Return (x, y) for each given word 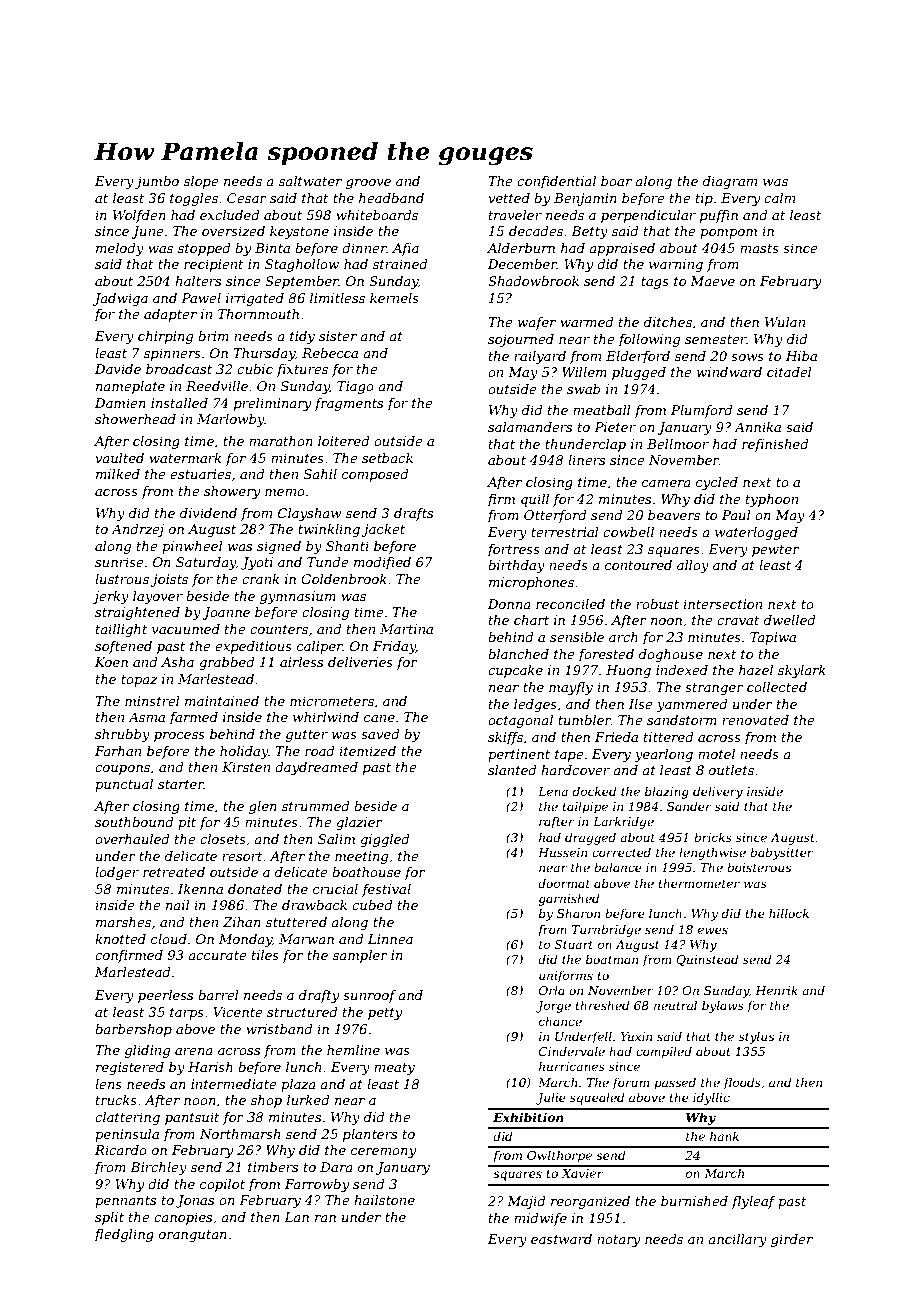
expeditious (253, 647)
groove (368, 184)
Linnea (390, 939)
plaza (298, 1085)
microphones (531, 583)
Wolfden (139, 216)
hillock (789, 913)
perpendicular (648, 216)
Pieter (615, 427)
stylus (756, 1037)
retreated (174, 872)
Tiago (355, 387)
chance (560, 1021)
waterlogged (756, 533)
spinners (172, 354)
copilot (222, 1185)
